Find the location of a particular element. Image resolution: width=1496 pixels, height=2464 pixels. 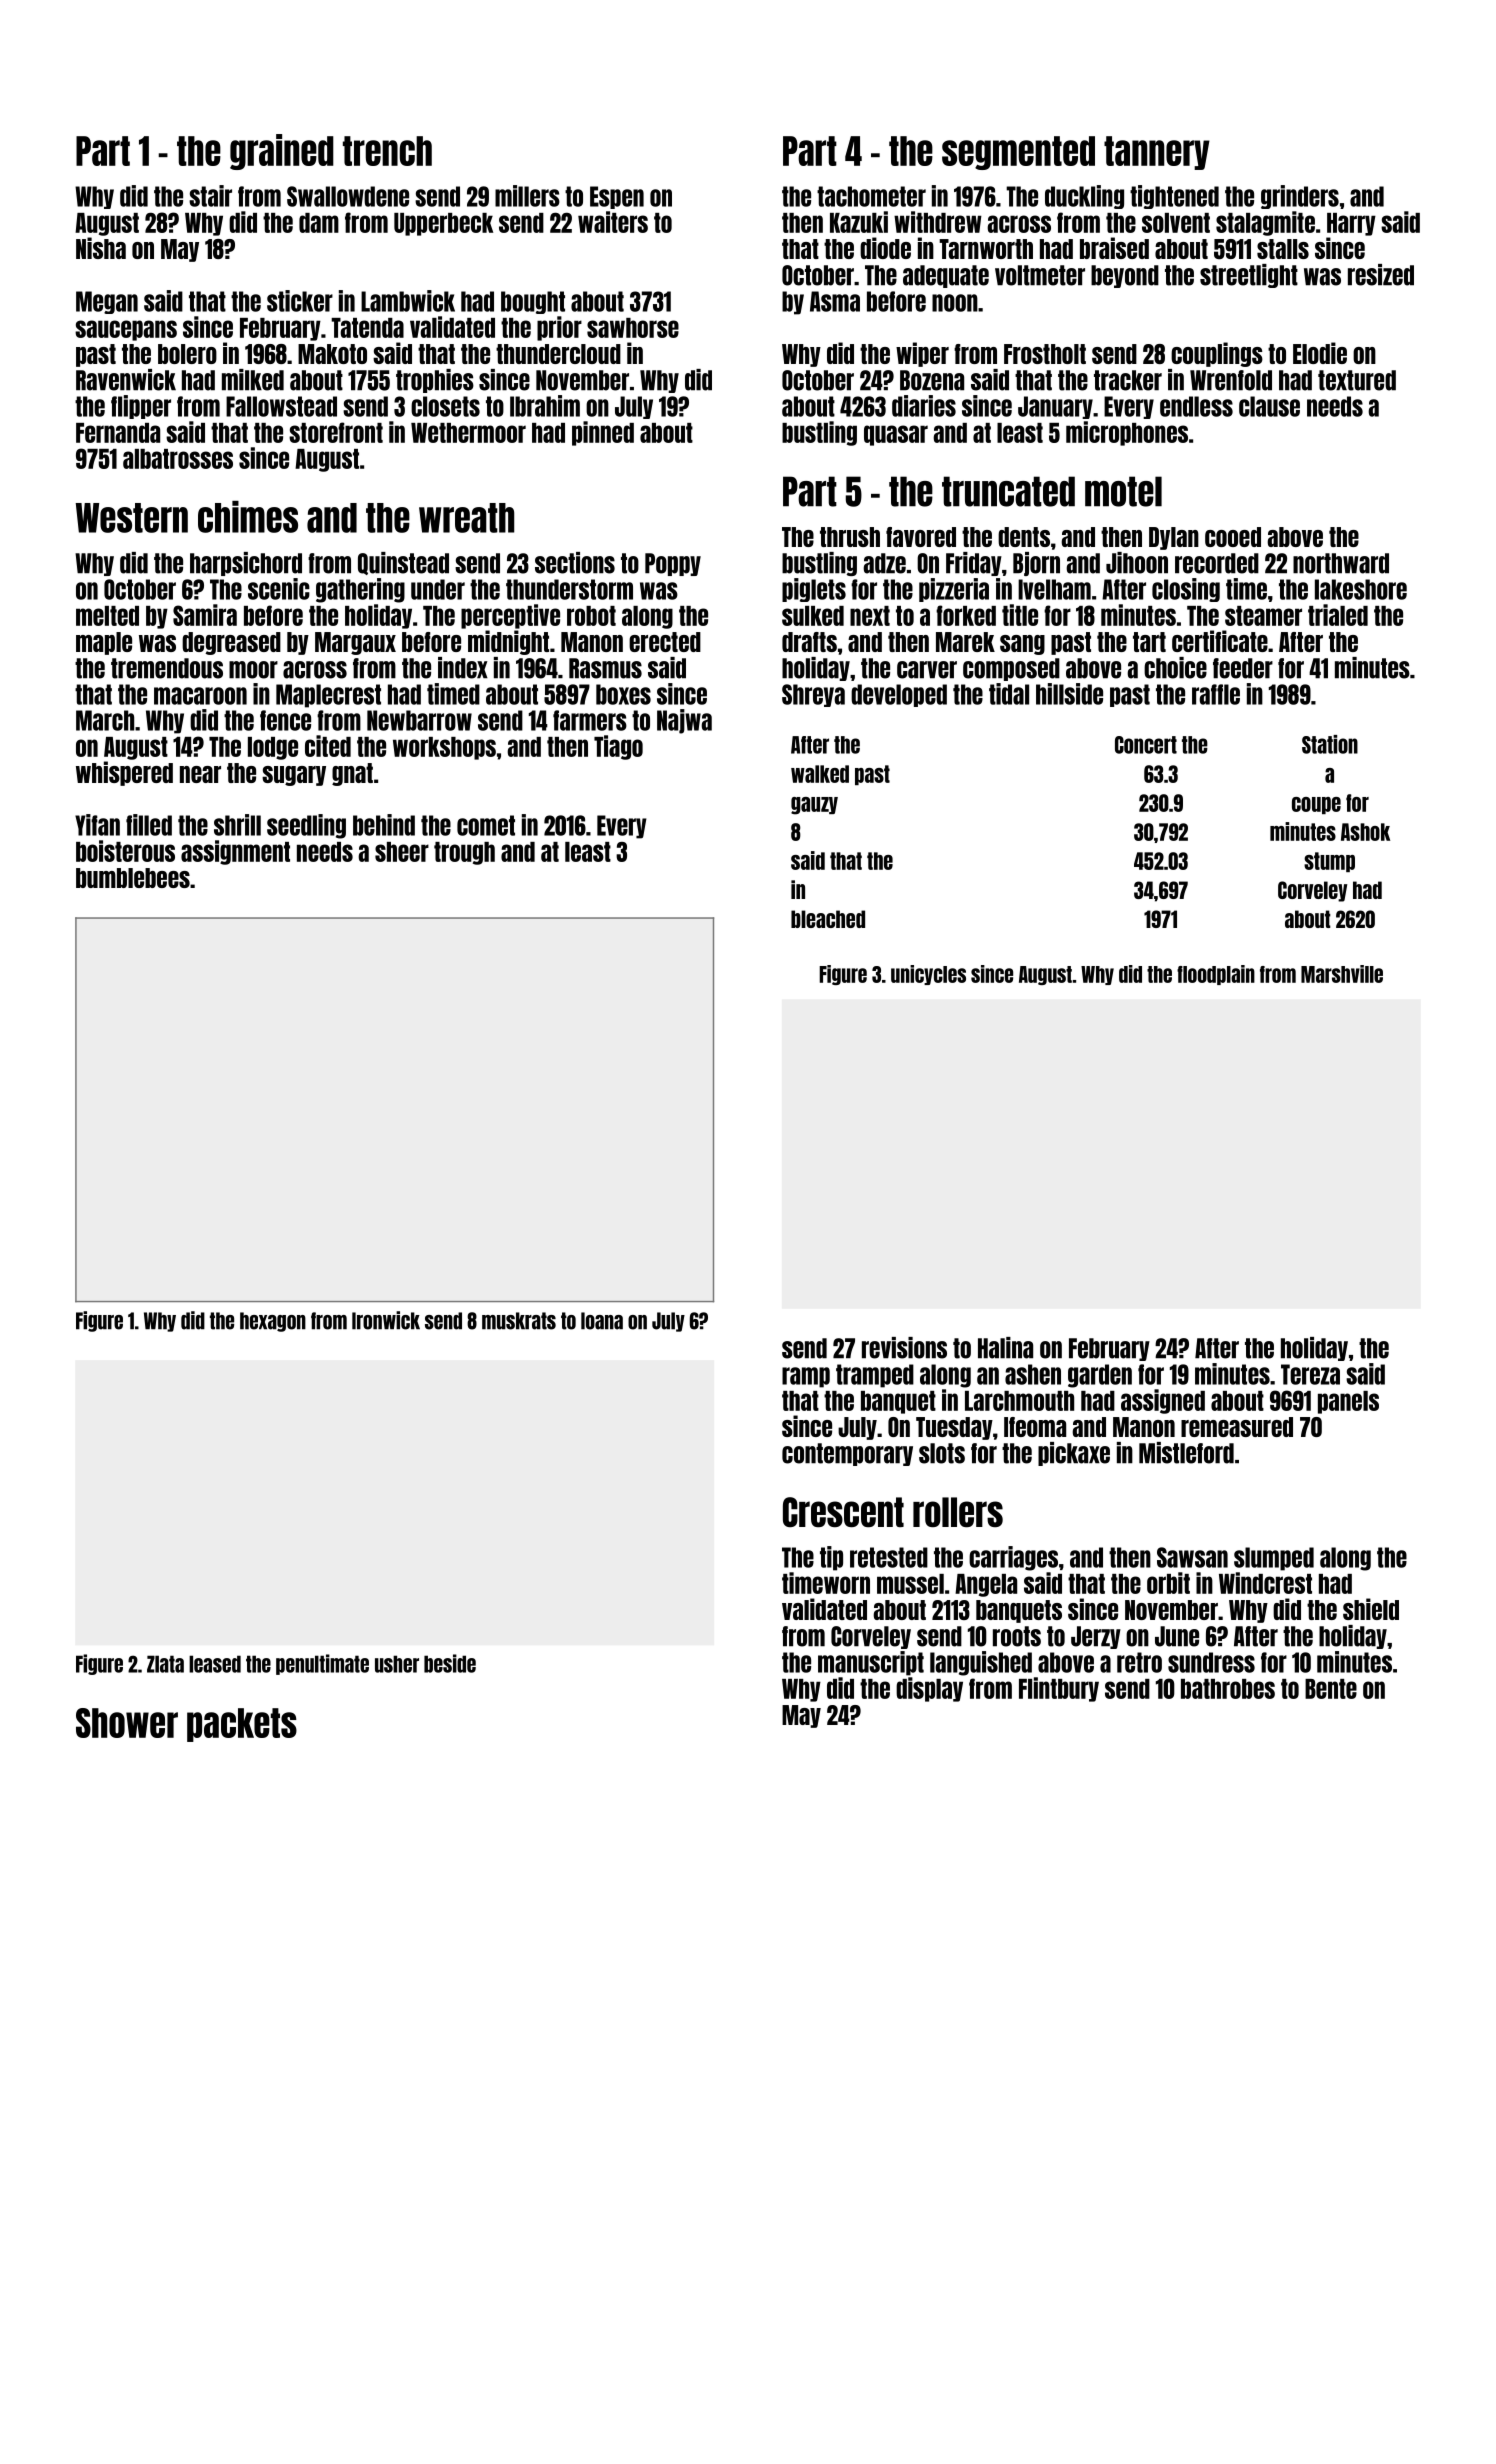

garden is located at coordinates (1100, 1376).
